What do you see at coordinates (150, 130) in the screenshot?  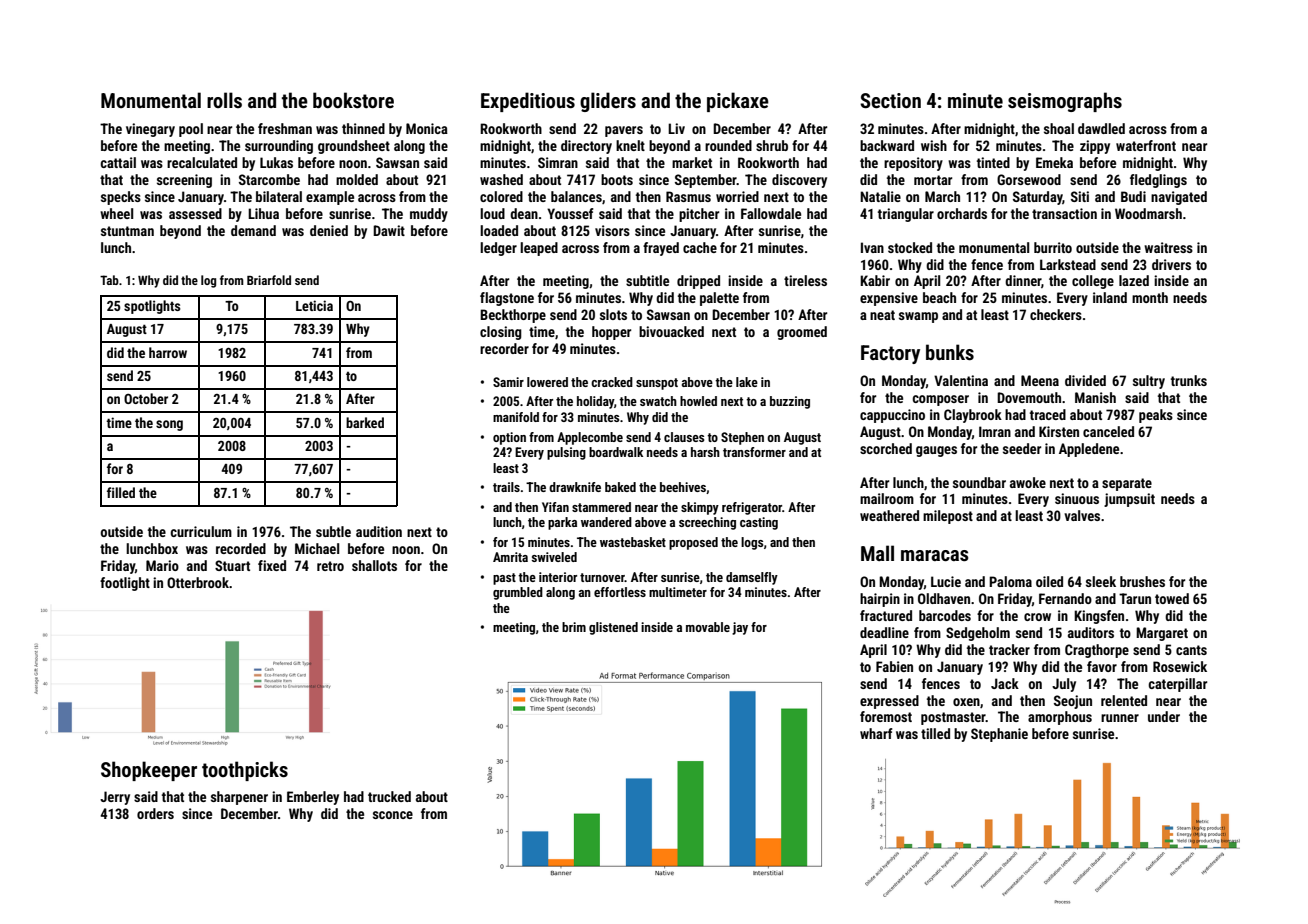 I see `vinegary` at bounding box center [150, 130].
